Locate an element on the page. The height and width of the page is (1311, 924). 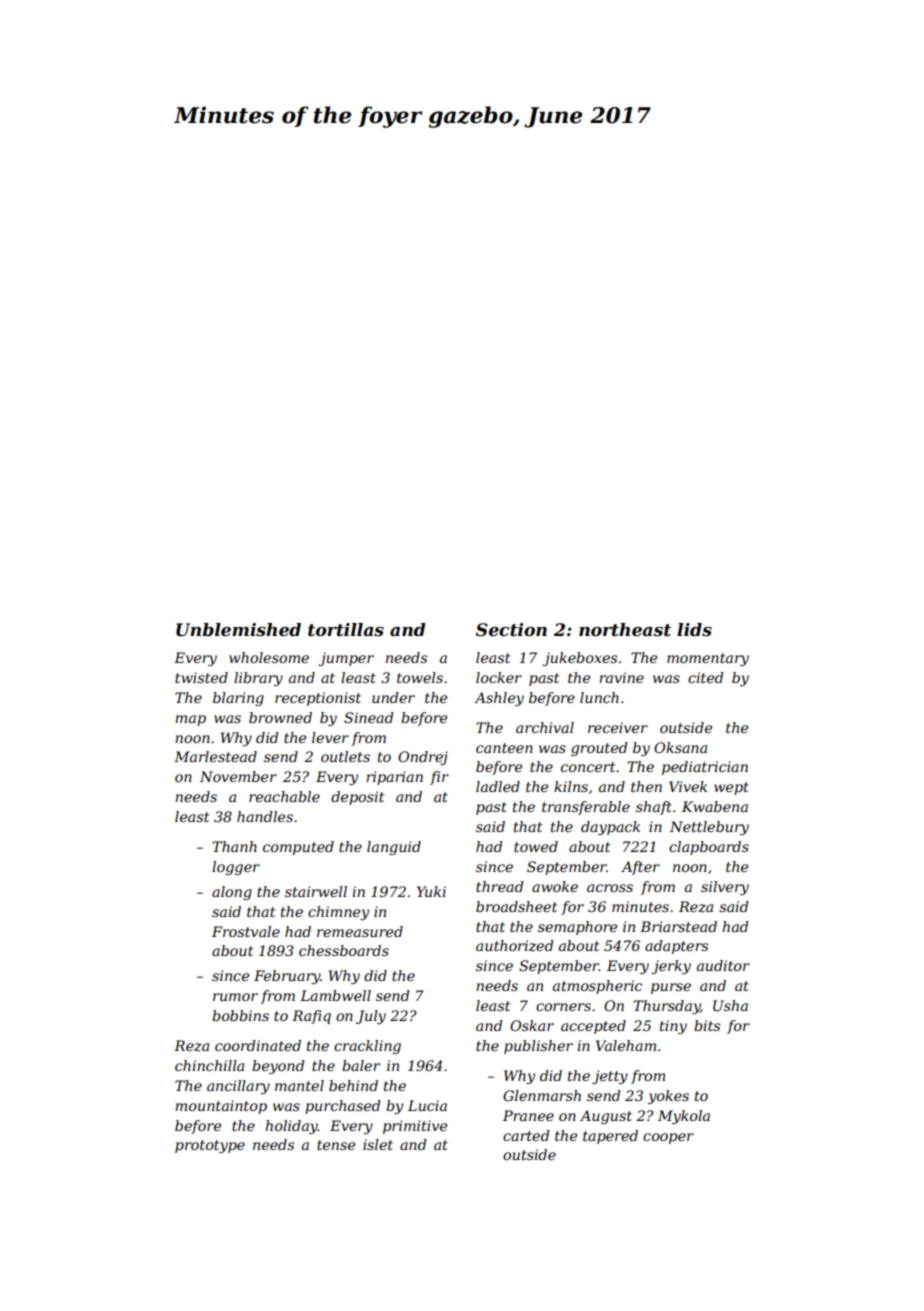
tiny is located at coordinates (673, 1027).
